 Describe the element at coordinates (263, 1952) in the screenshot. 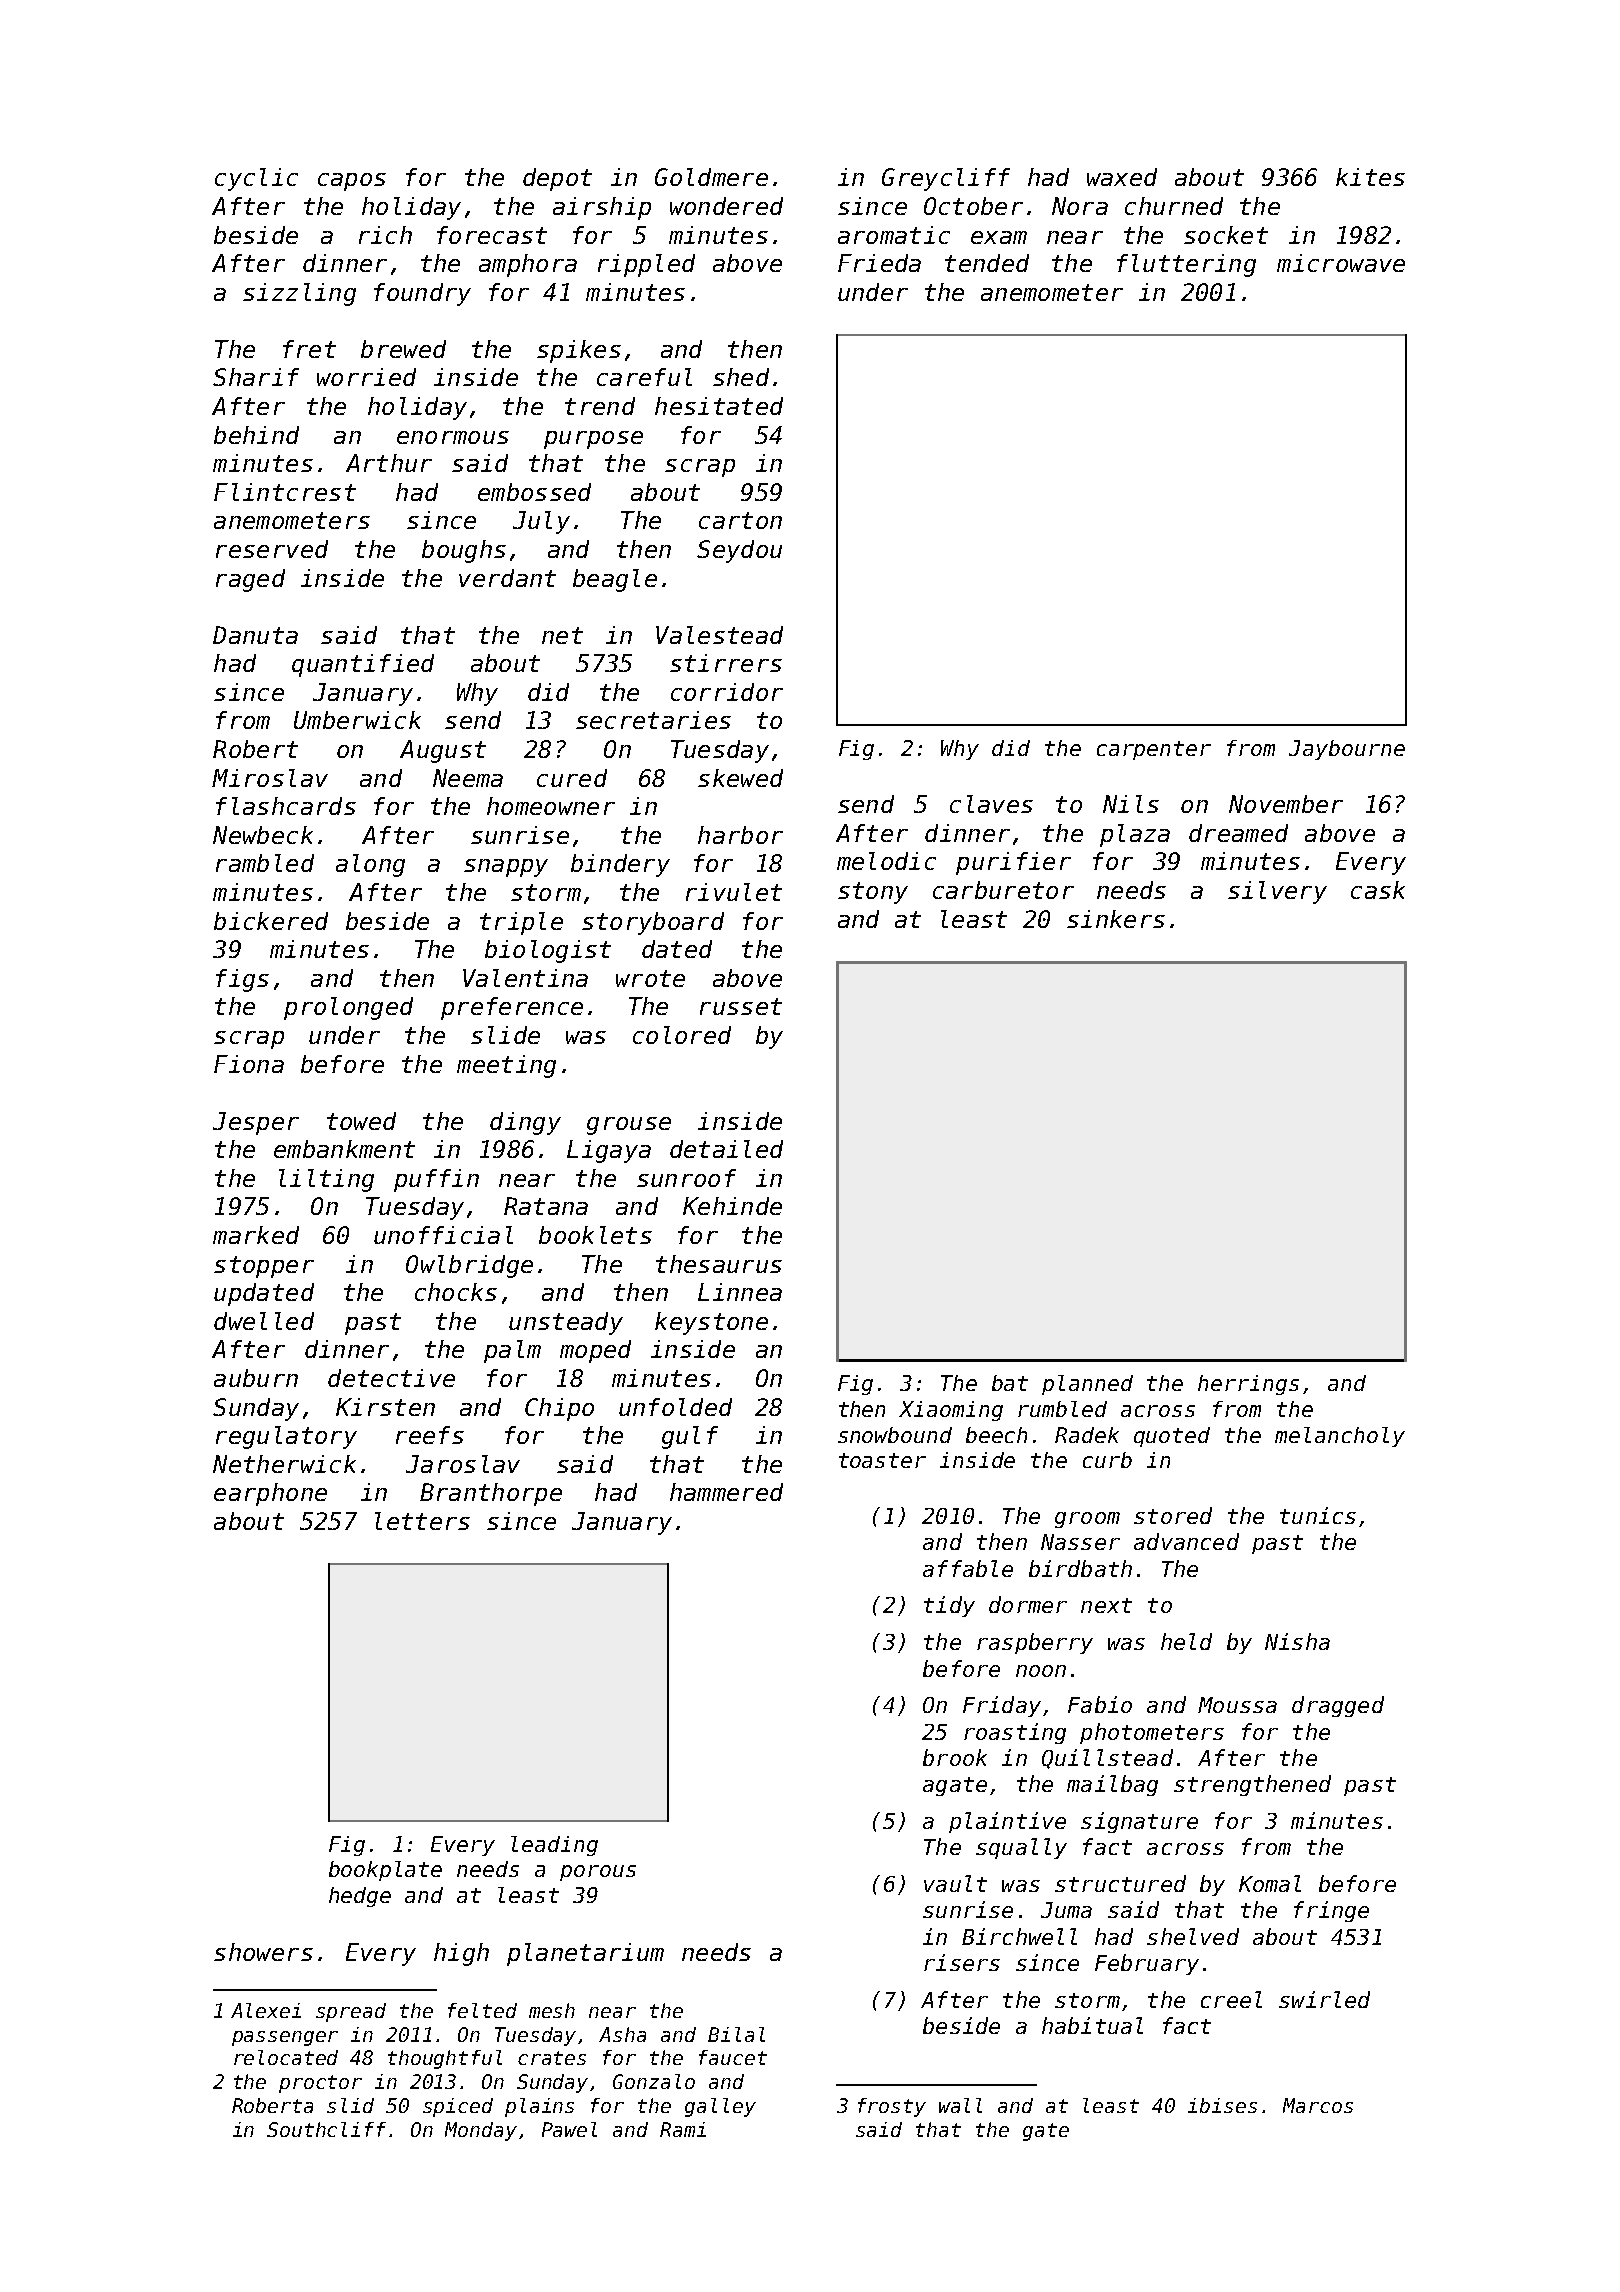

I see `showers` at that location.
